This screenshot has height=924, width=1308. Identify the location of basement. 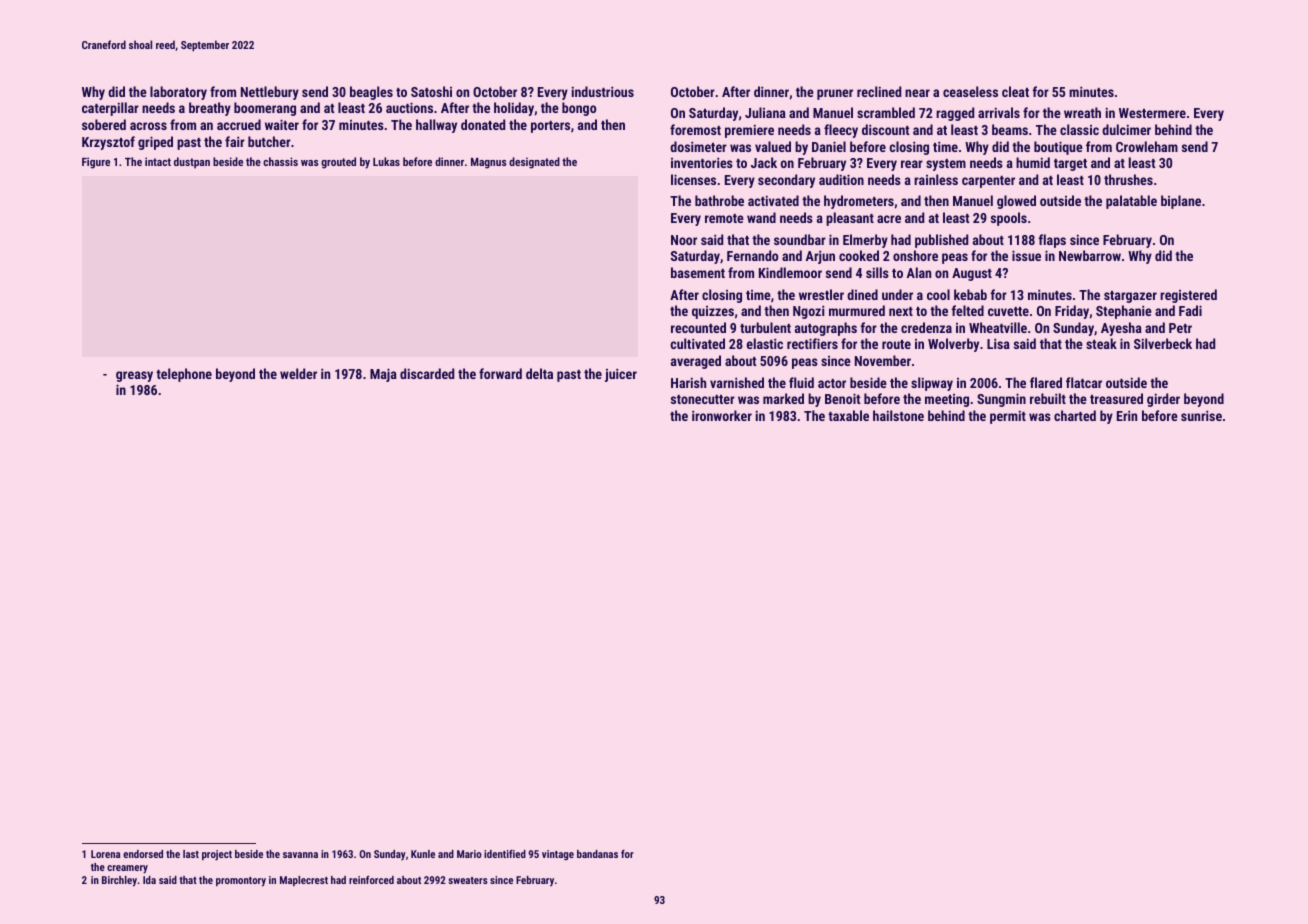
(698, 272).
